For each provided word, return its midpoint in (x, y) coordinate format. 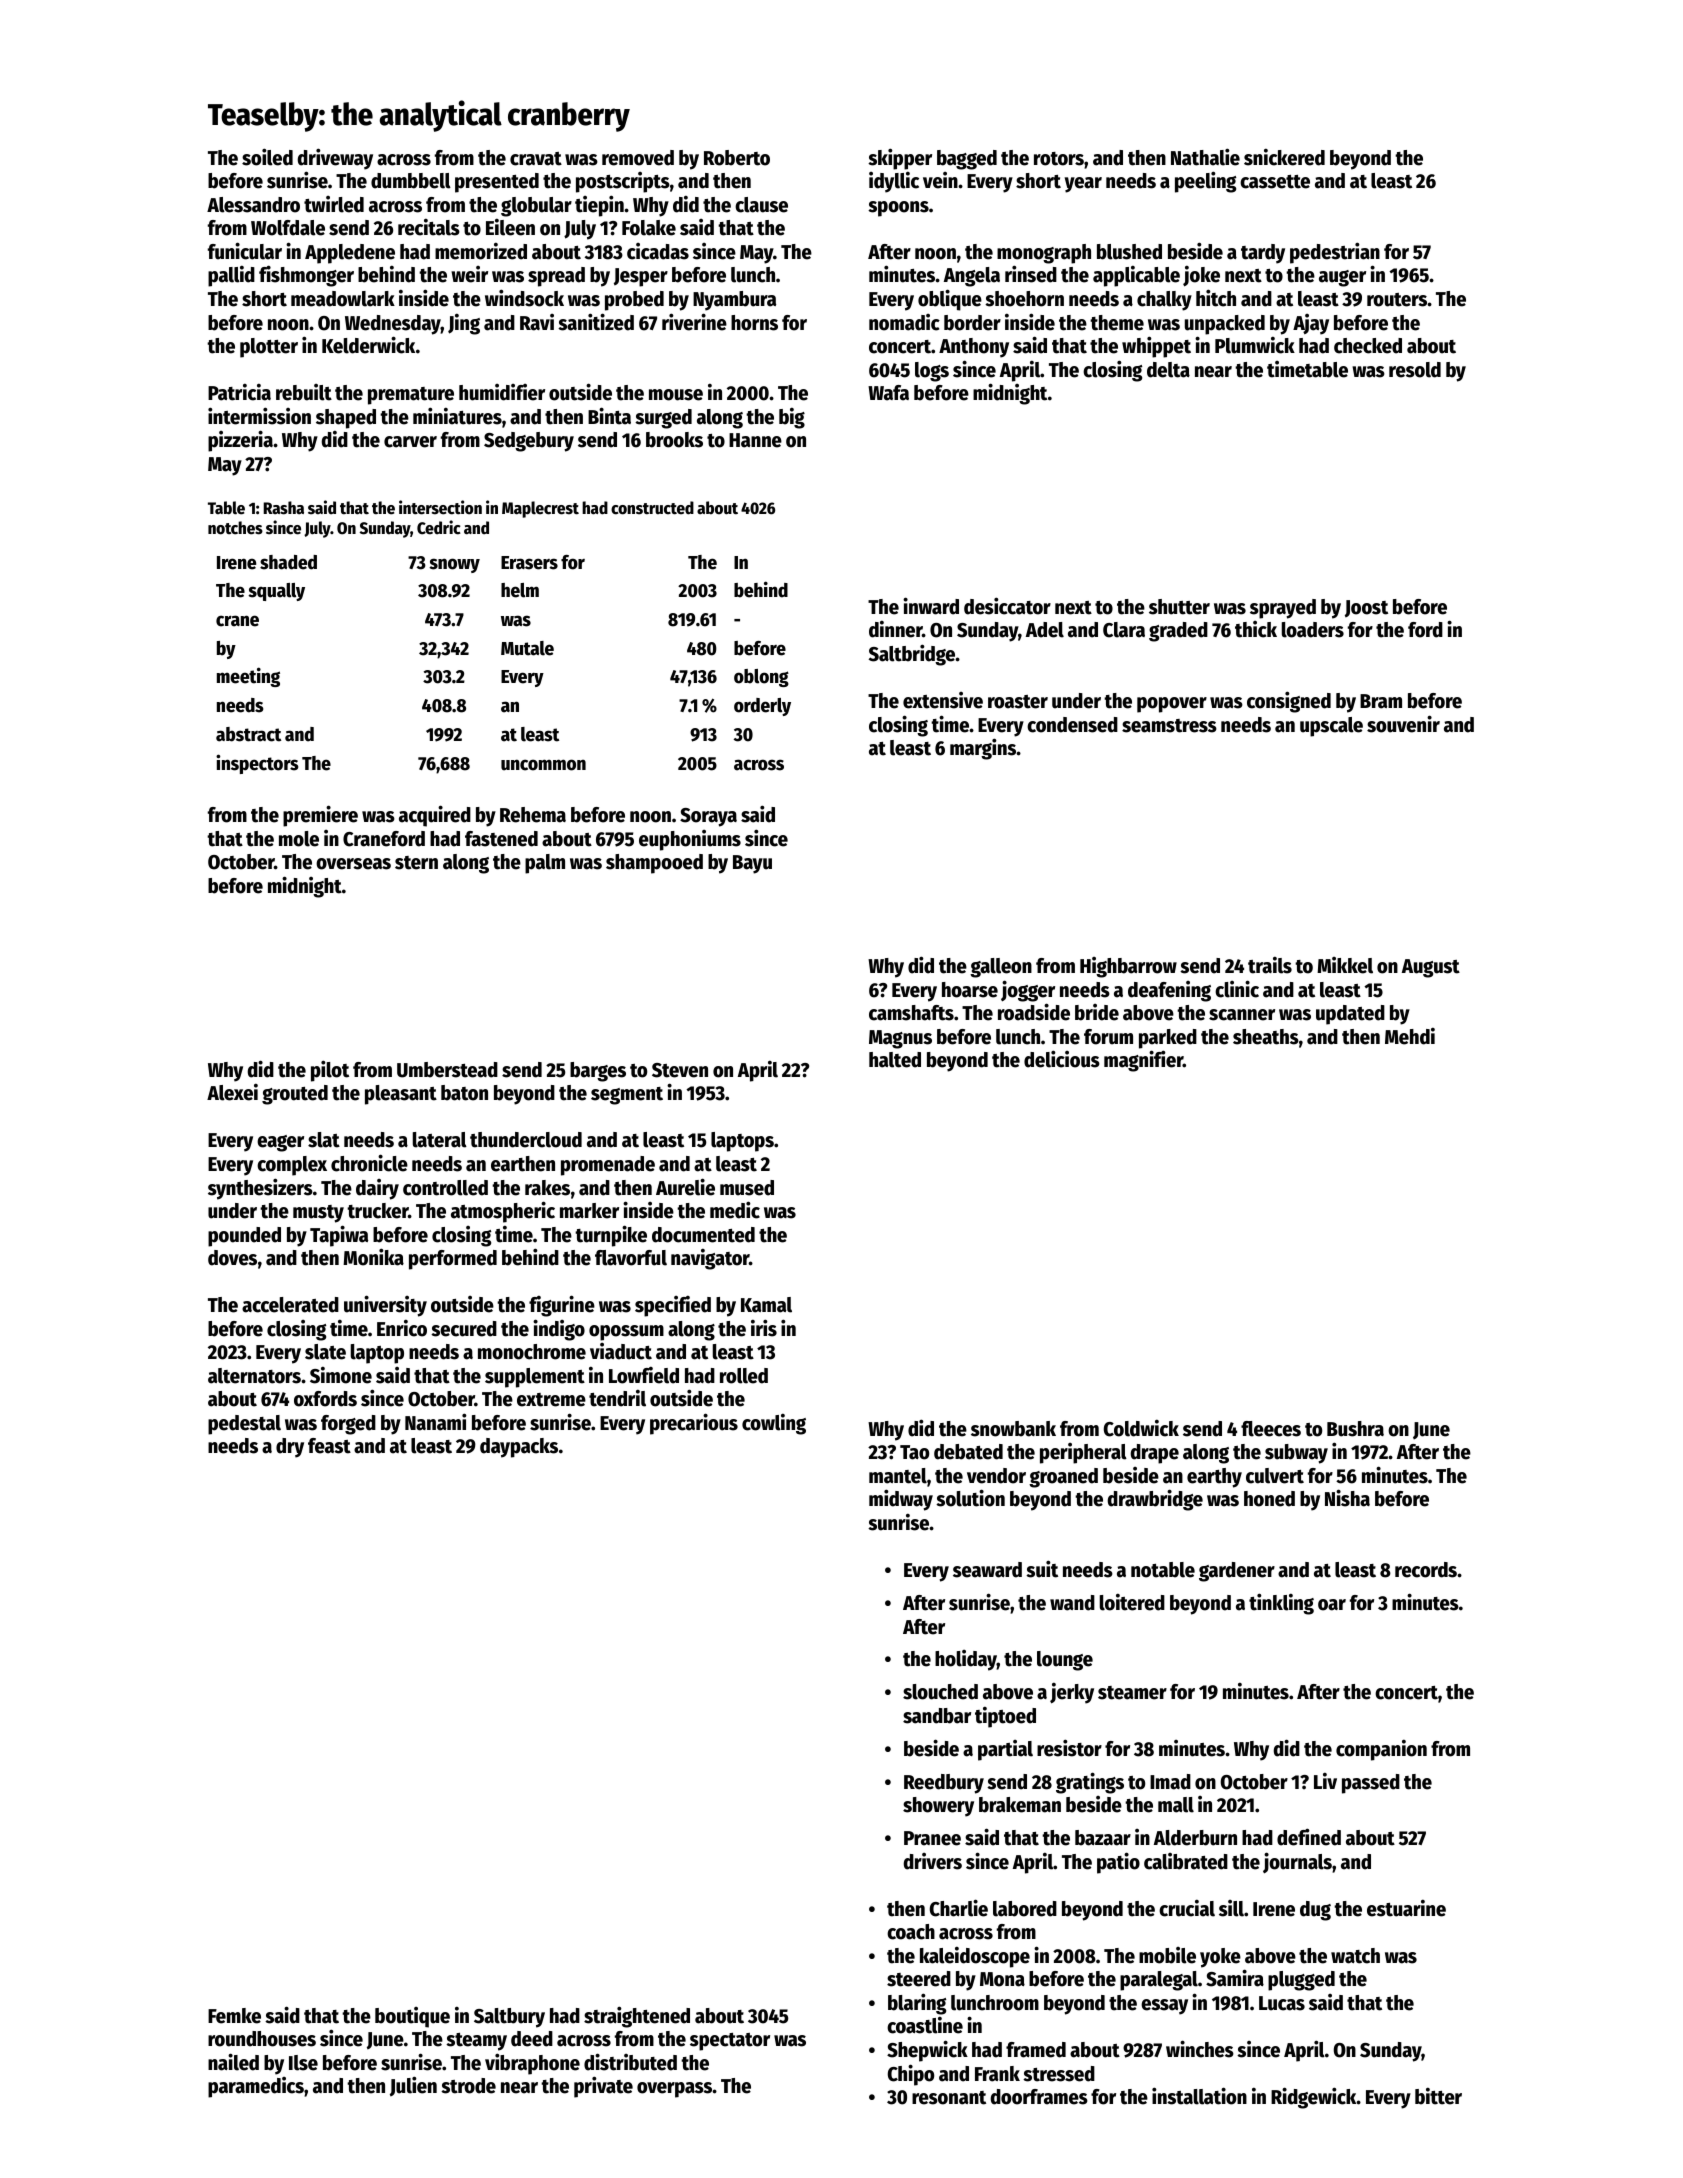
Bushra (1355, 1429)
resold (1415, 370)
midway (901, 1500)
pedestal (244, 1425)
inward (931, 606)
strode (468, 2086)
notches (235, 528)
